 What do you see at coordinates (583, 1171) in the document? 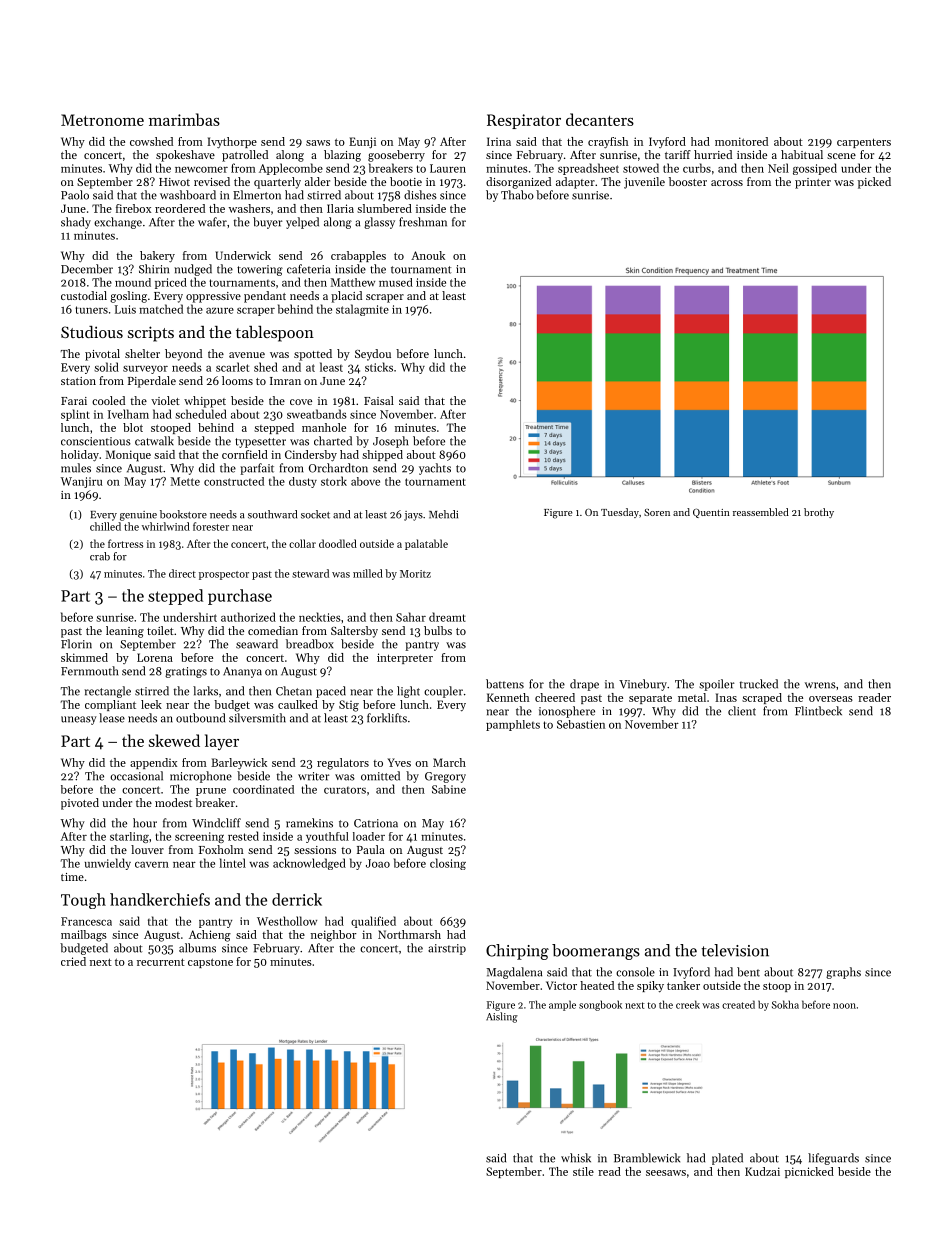
I see `stile` at bounding box center [583, 1171].
